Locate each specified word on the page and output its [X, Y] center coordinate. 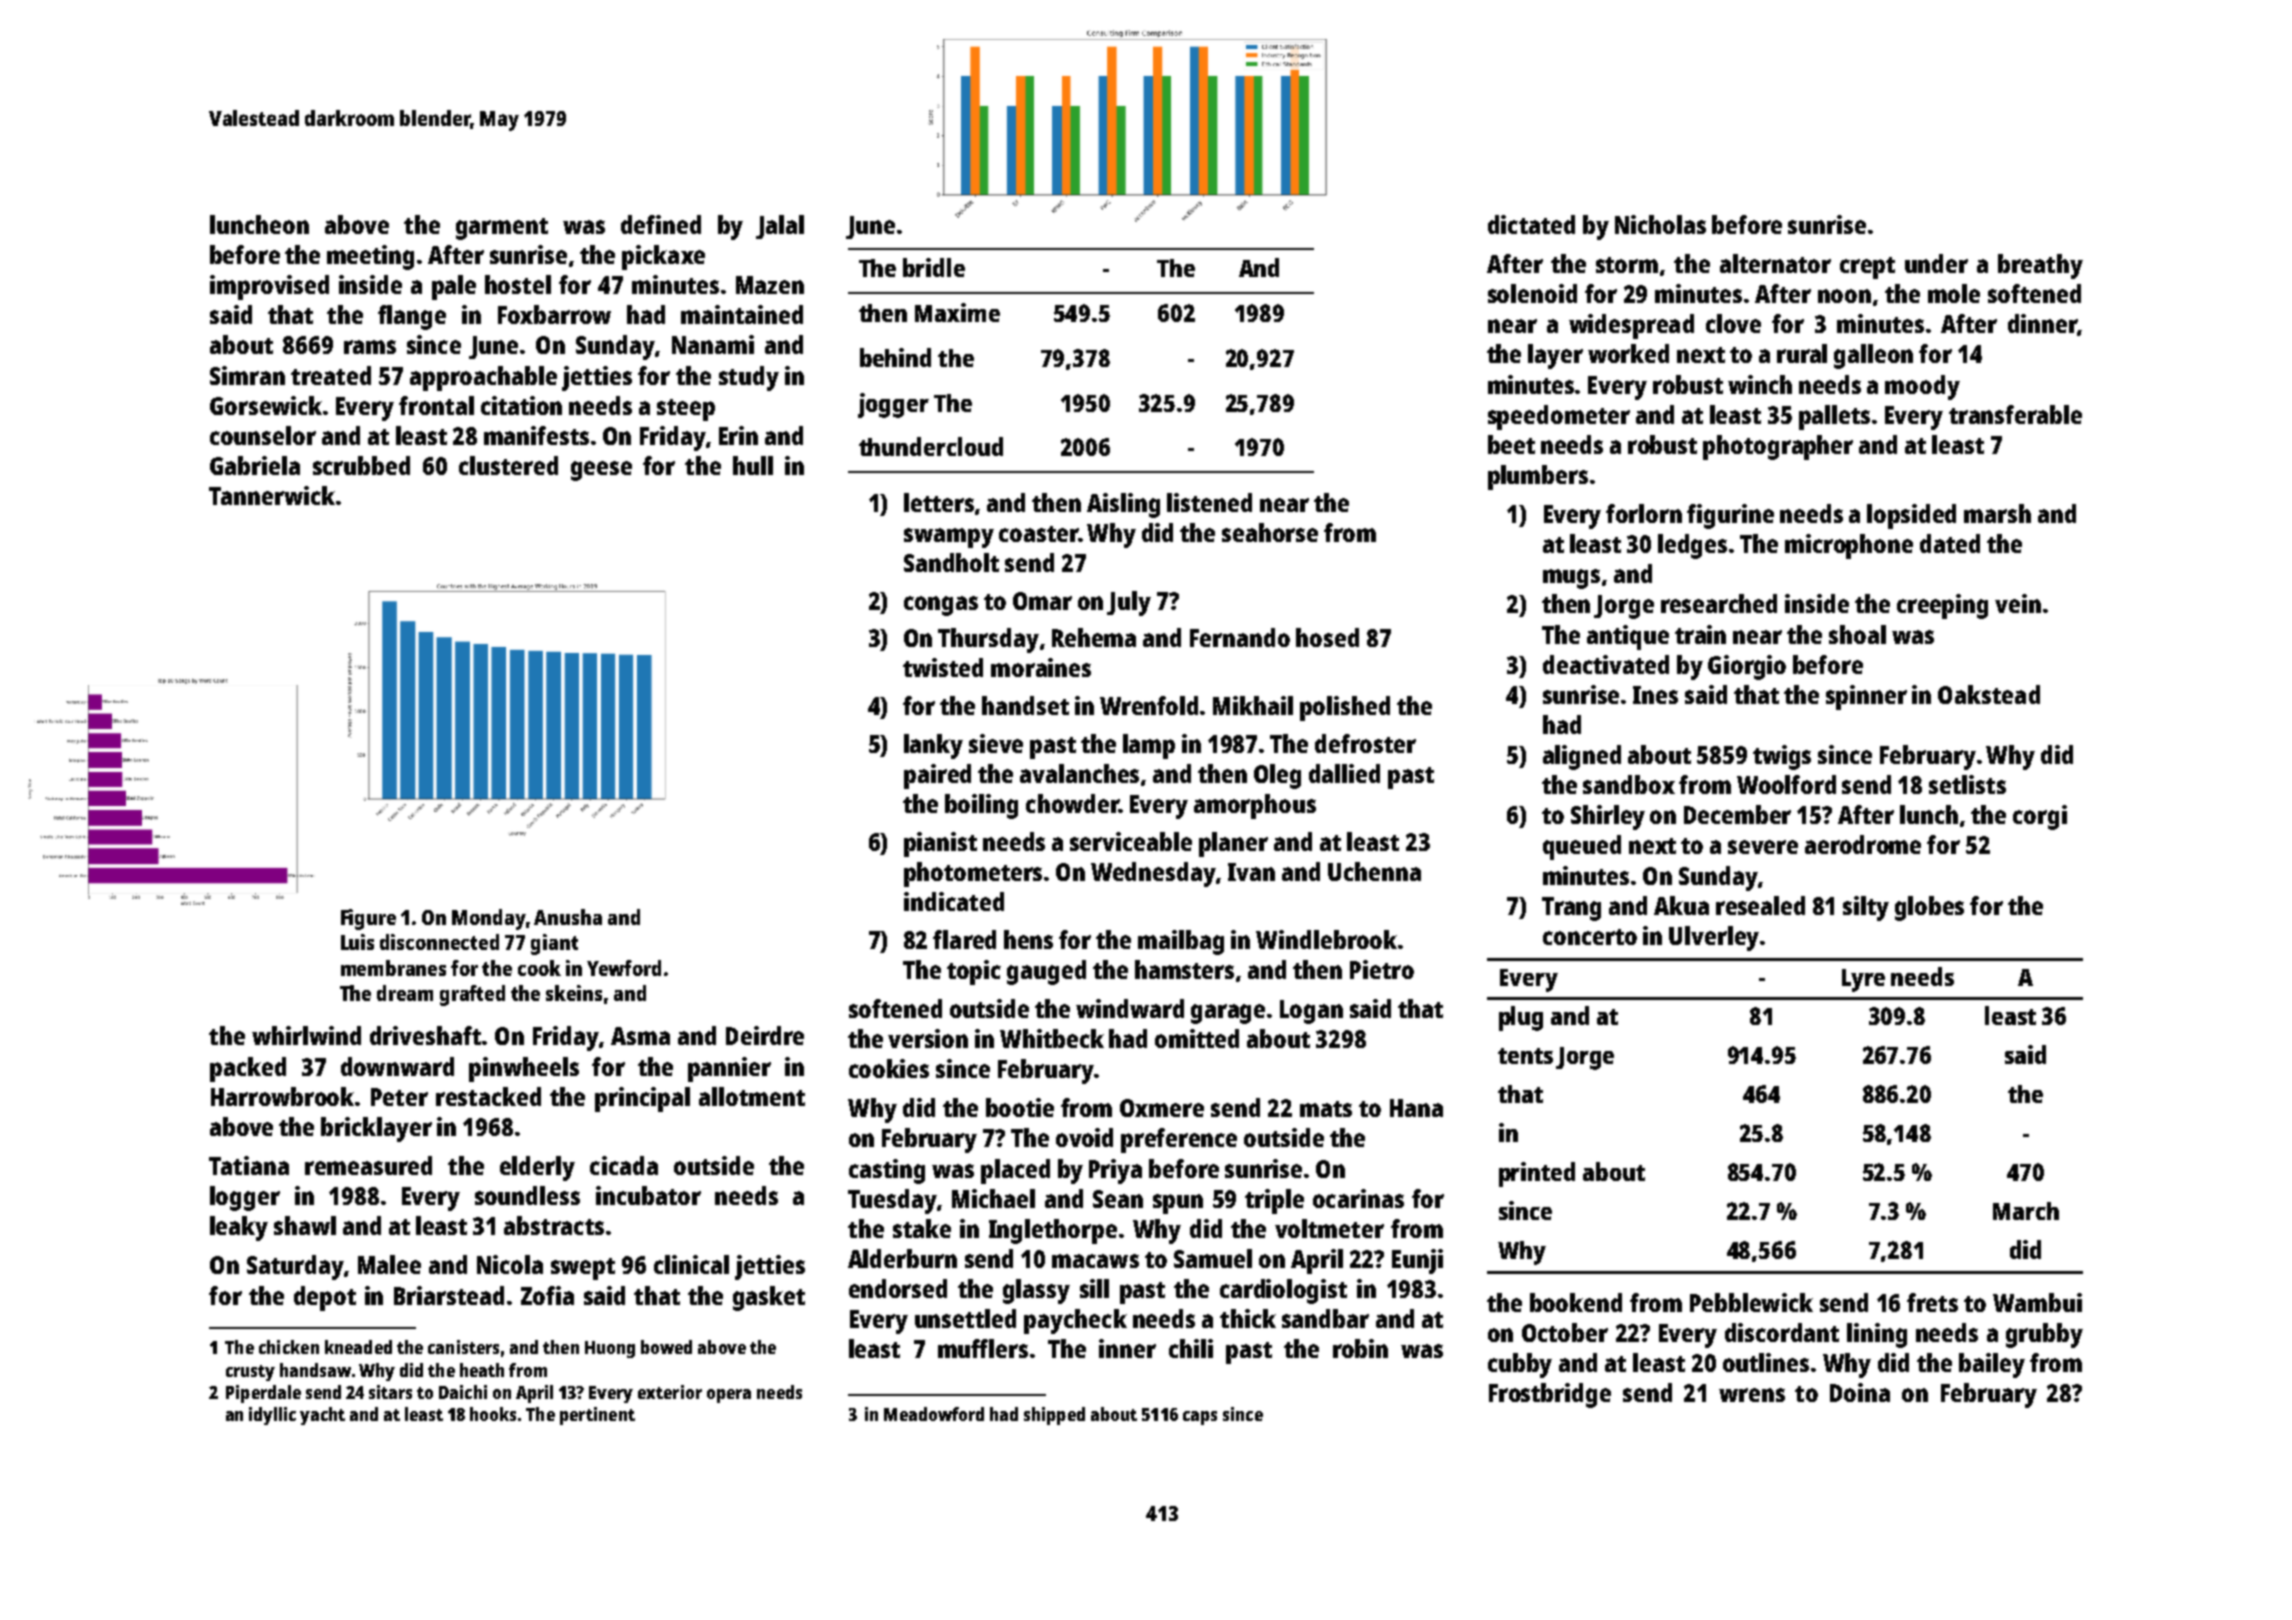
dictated [1531, 224]
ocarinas [1358, 1198]
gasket [769, 1298]
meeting [370, 257]
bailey [1992, 1365]
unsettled [965, 1318]
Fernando [1240, 637]
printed [1537, 1174]
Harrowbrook [282, 1096]
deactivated [1606, 664]
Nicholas [1660, 224]
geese [601, 471]
